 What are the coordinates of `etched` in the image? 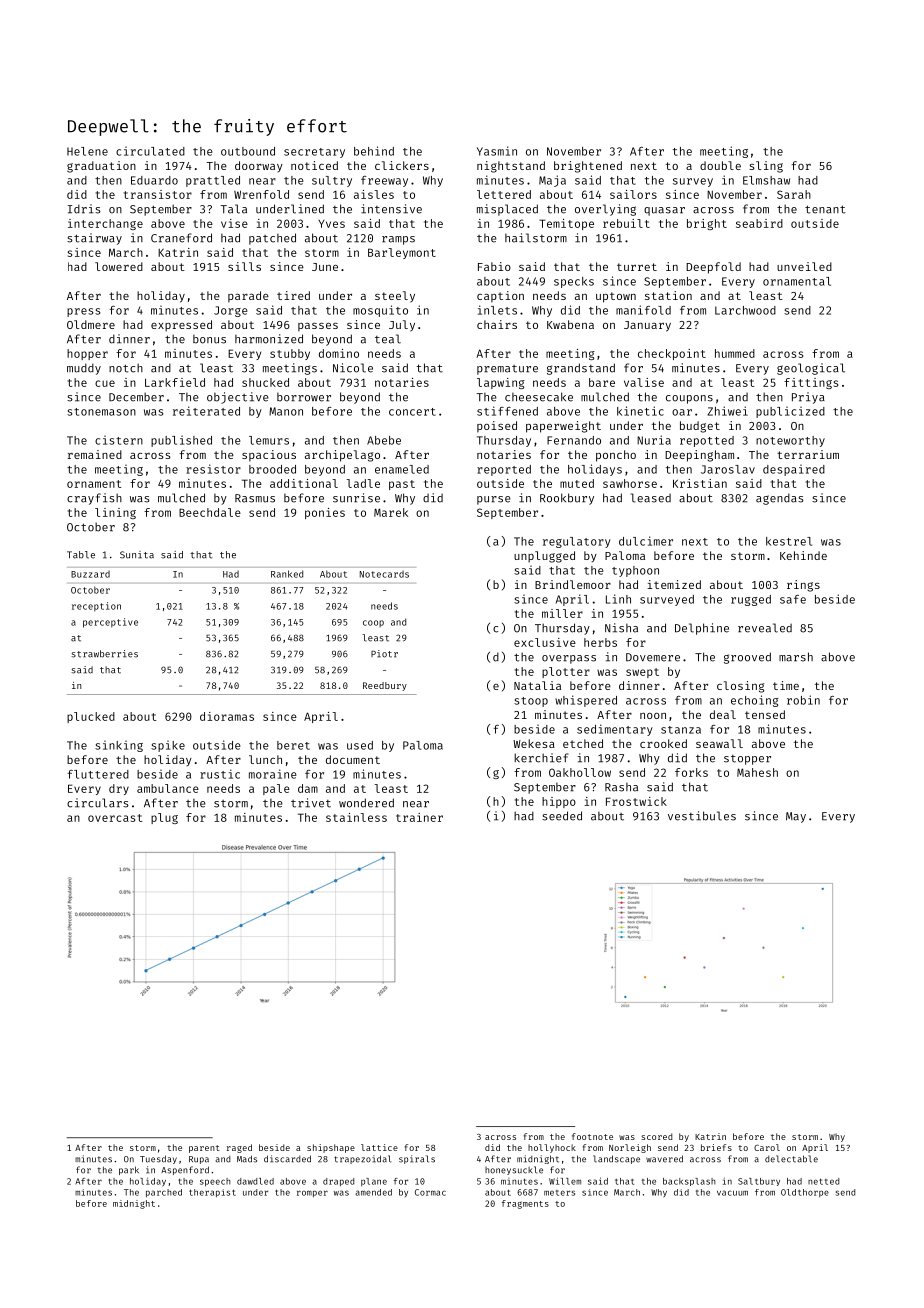 It's located at (583, 743).
